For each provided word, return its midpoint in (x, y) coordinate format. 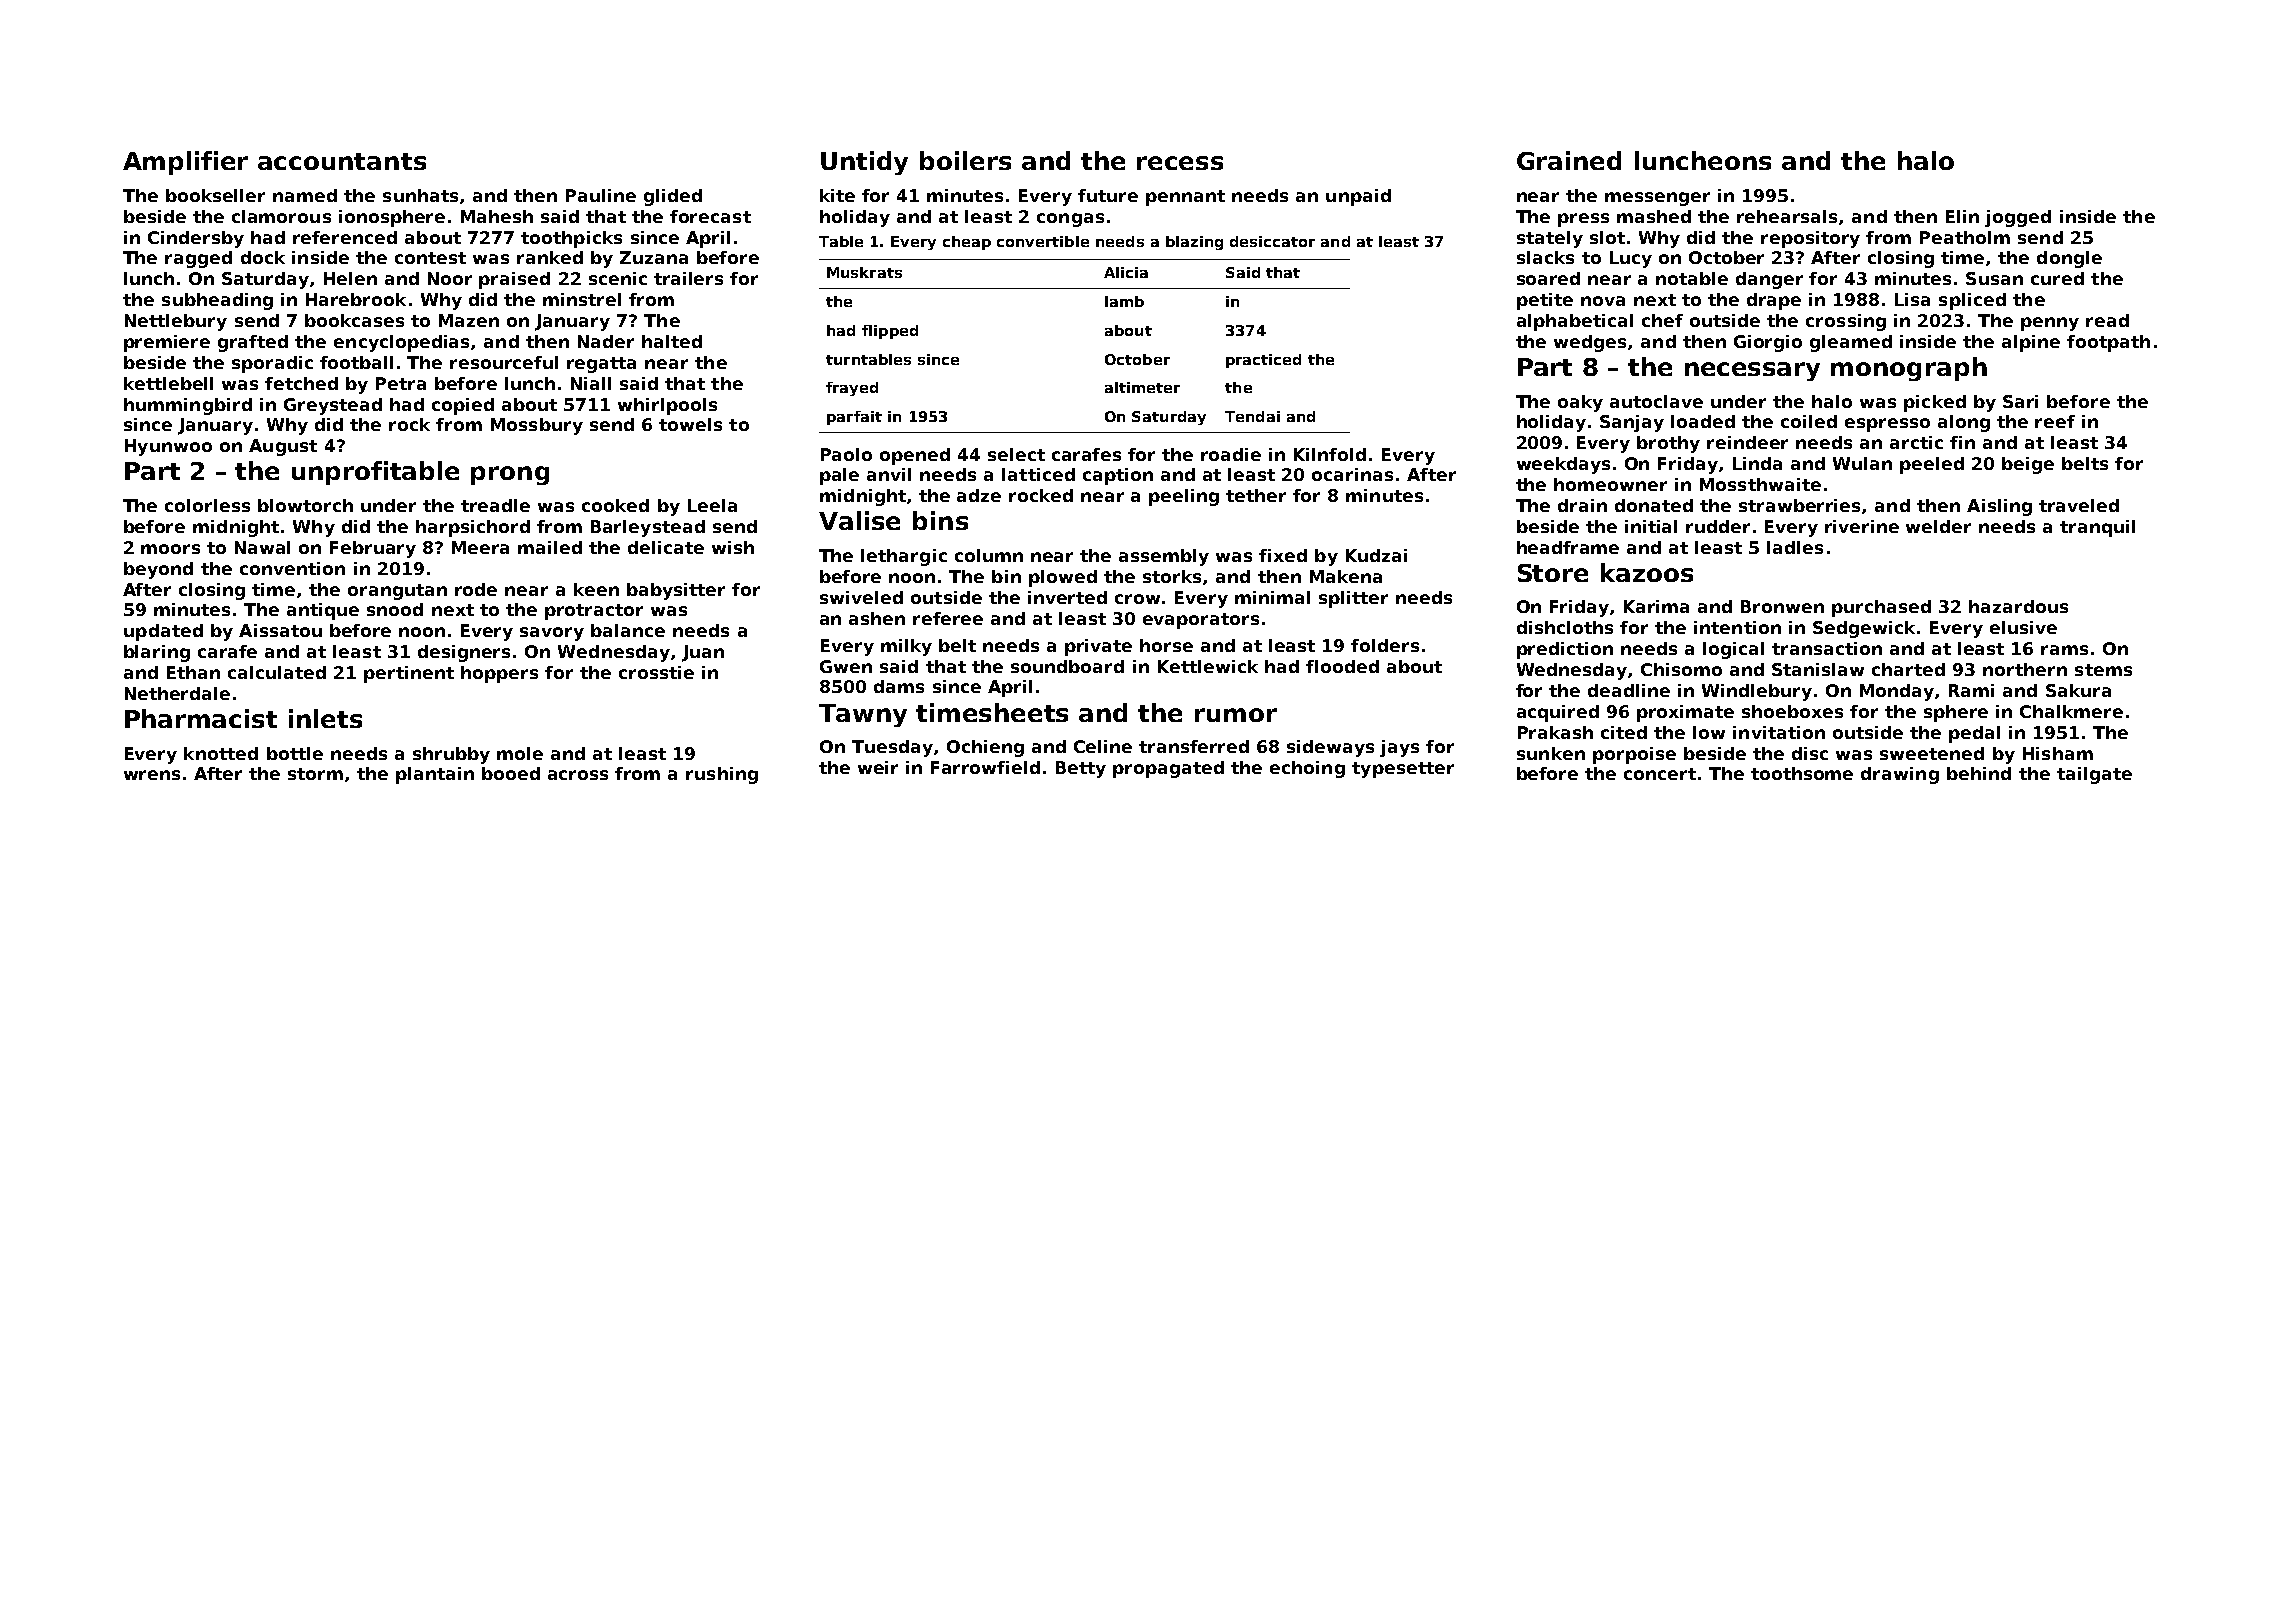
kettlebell (168, 383)
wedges (1590, 343)
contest (430, 258)
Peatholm (1965, 237)
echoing (1307, 769)
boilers (965, 160)
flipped (890, 332)
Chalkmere (2071, 711)
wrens (152, 775)
